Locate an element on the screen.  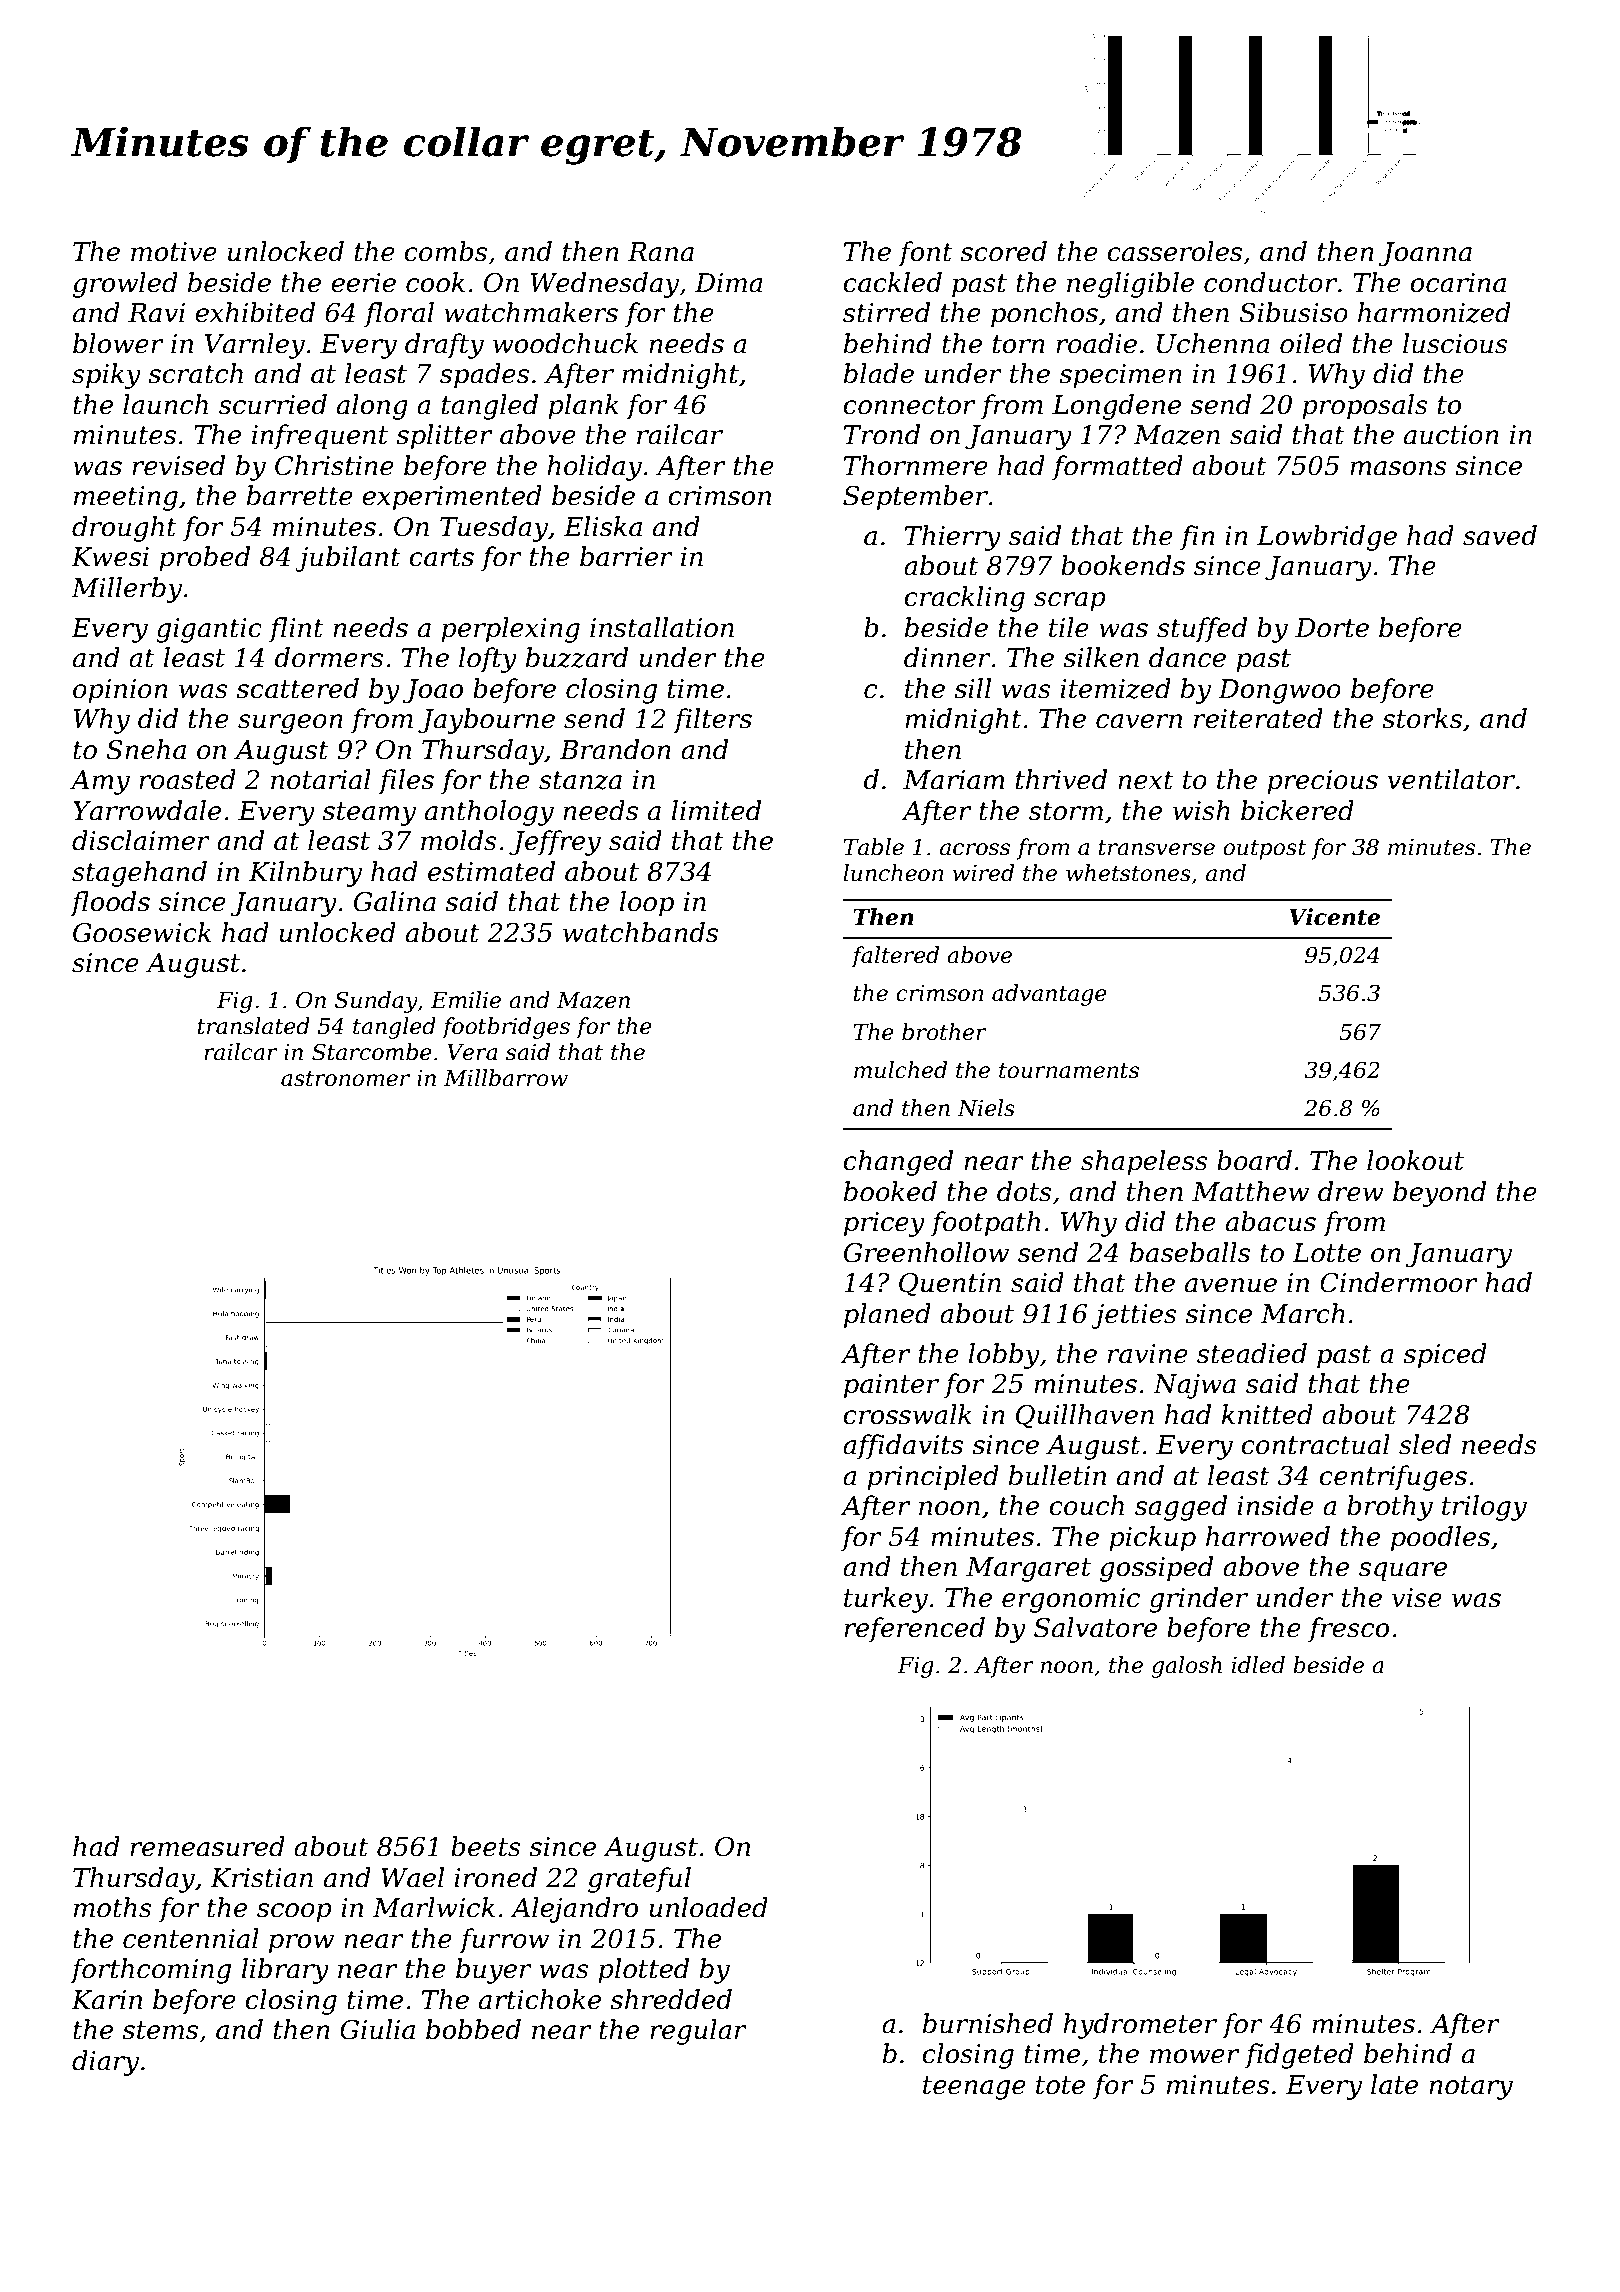
Joanna is located at coordinates (1425, 254).
